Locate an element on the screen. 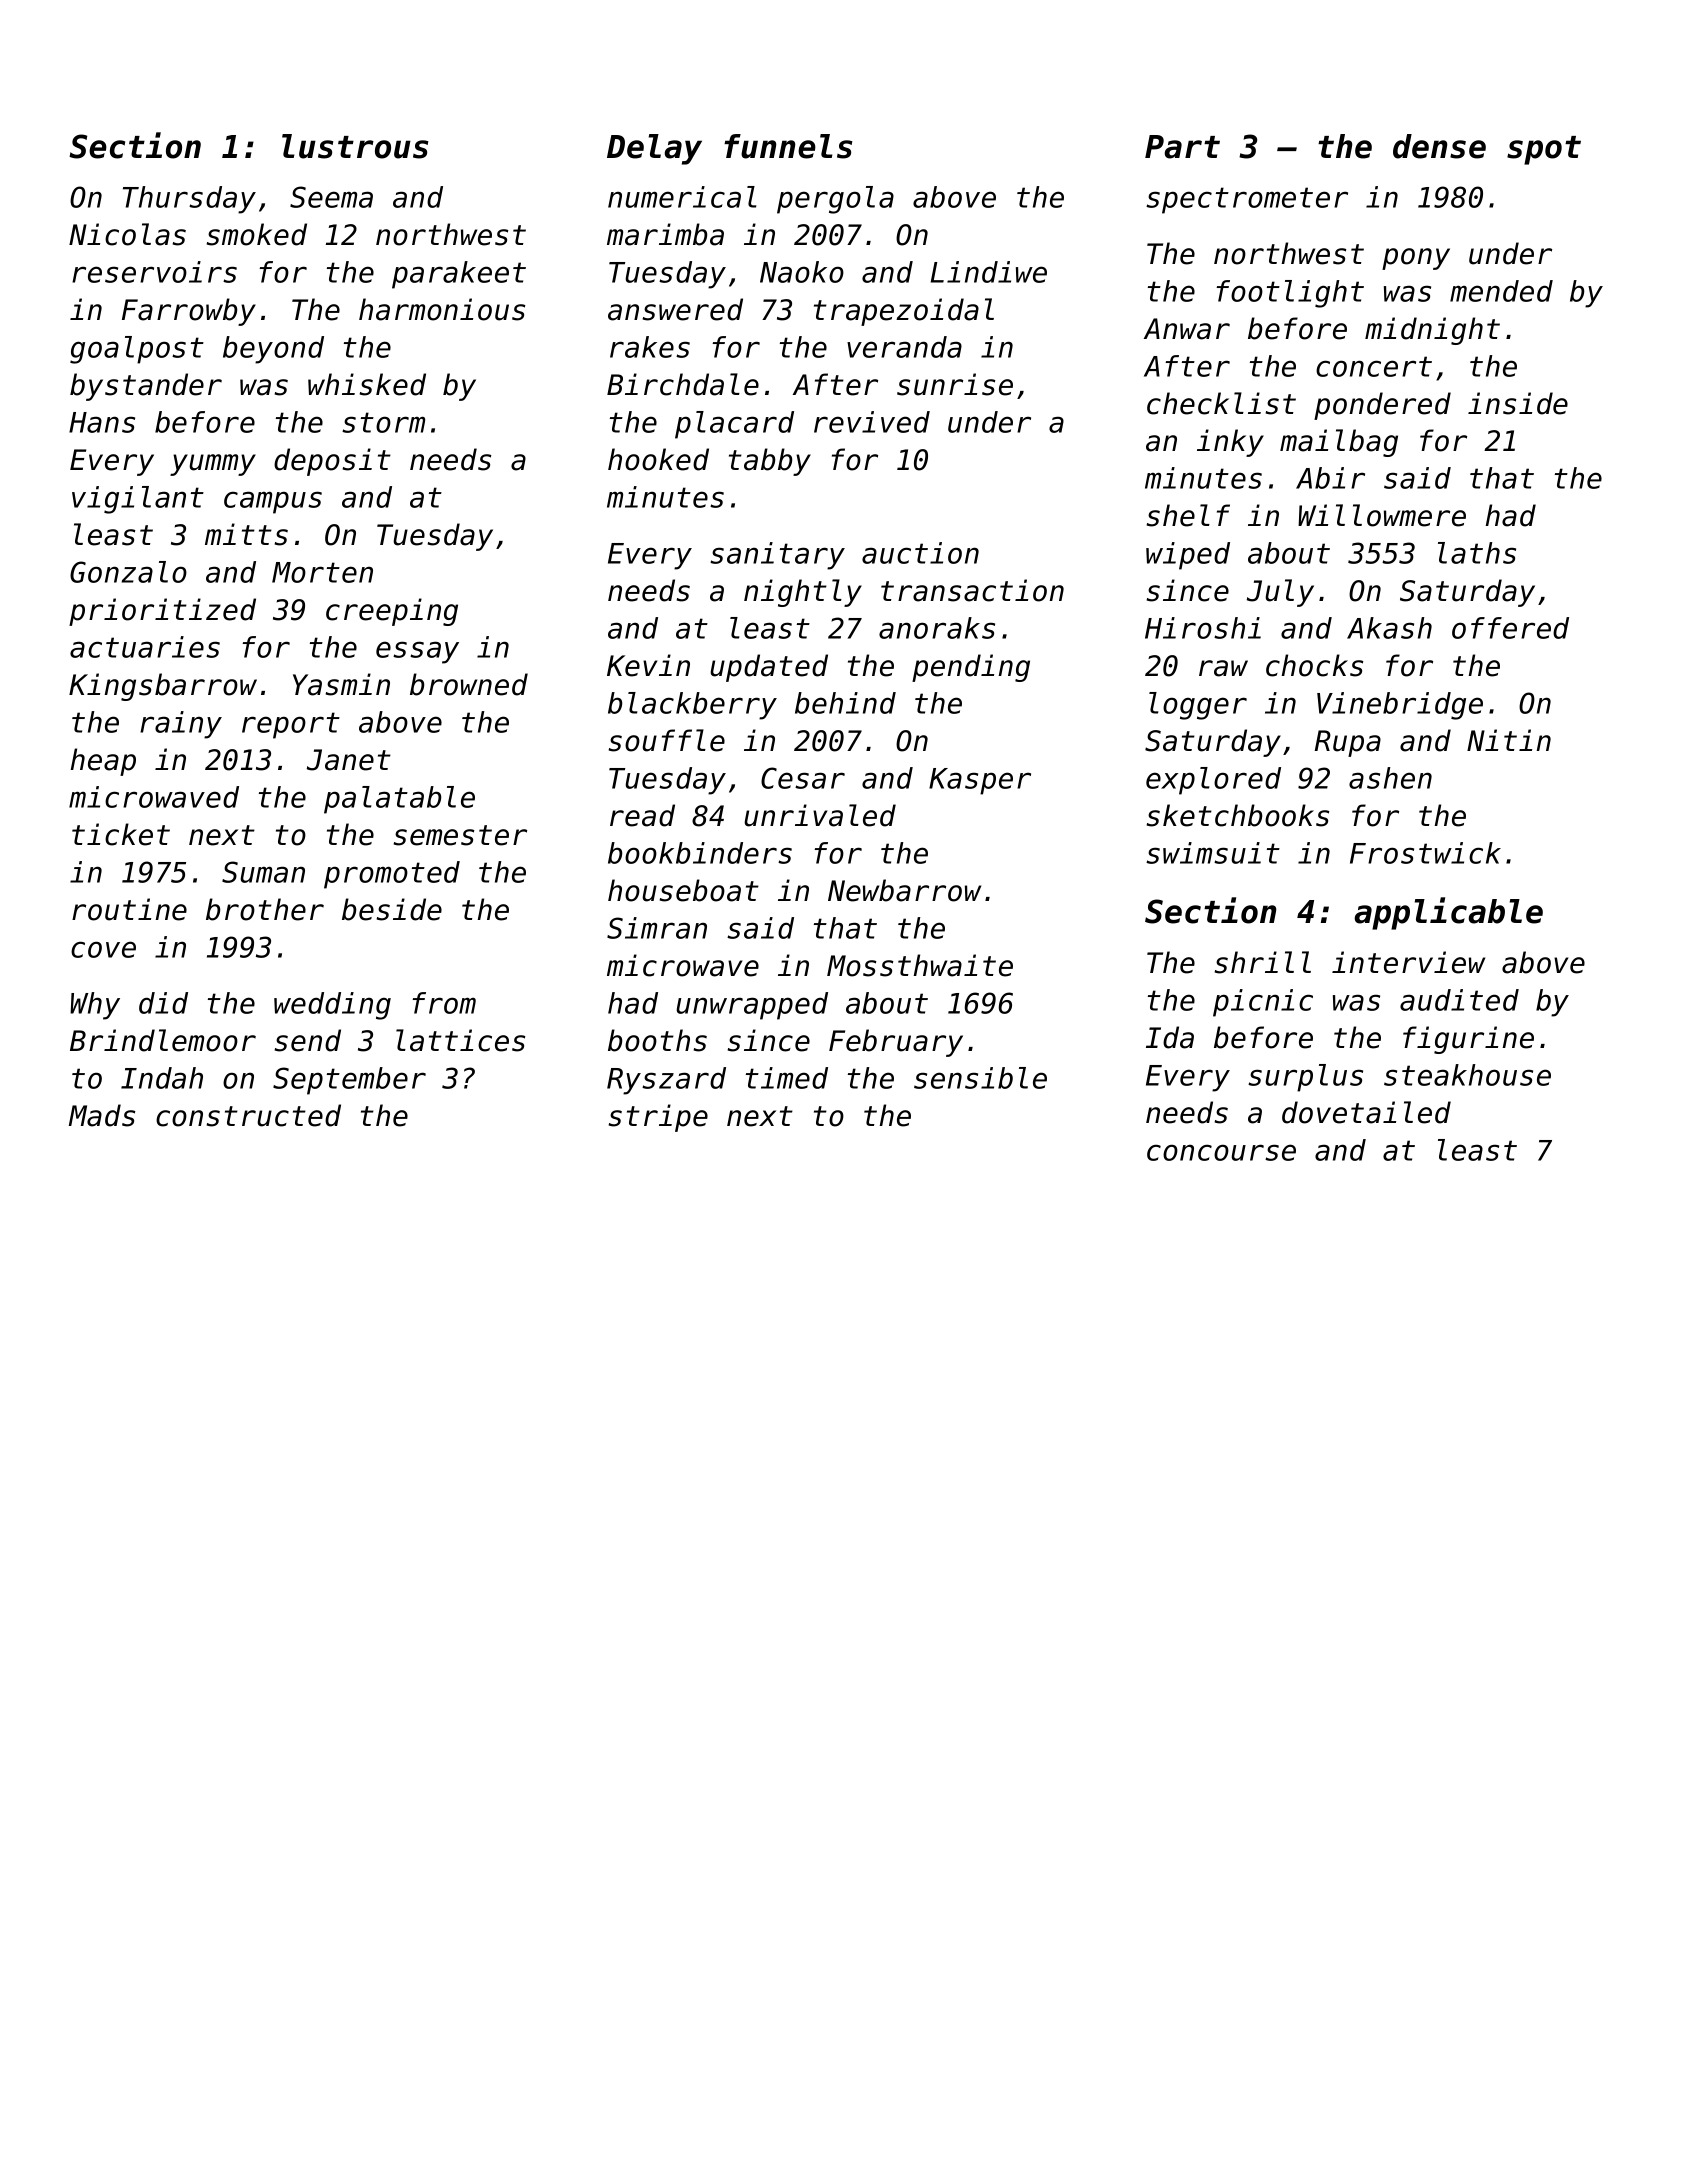 This screenshot has height=2178, width=1683. concourse is located at coordinates (1221, 1152).
